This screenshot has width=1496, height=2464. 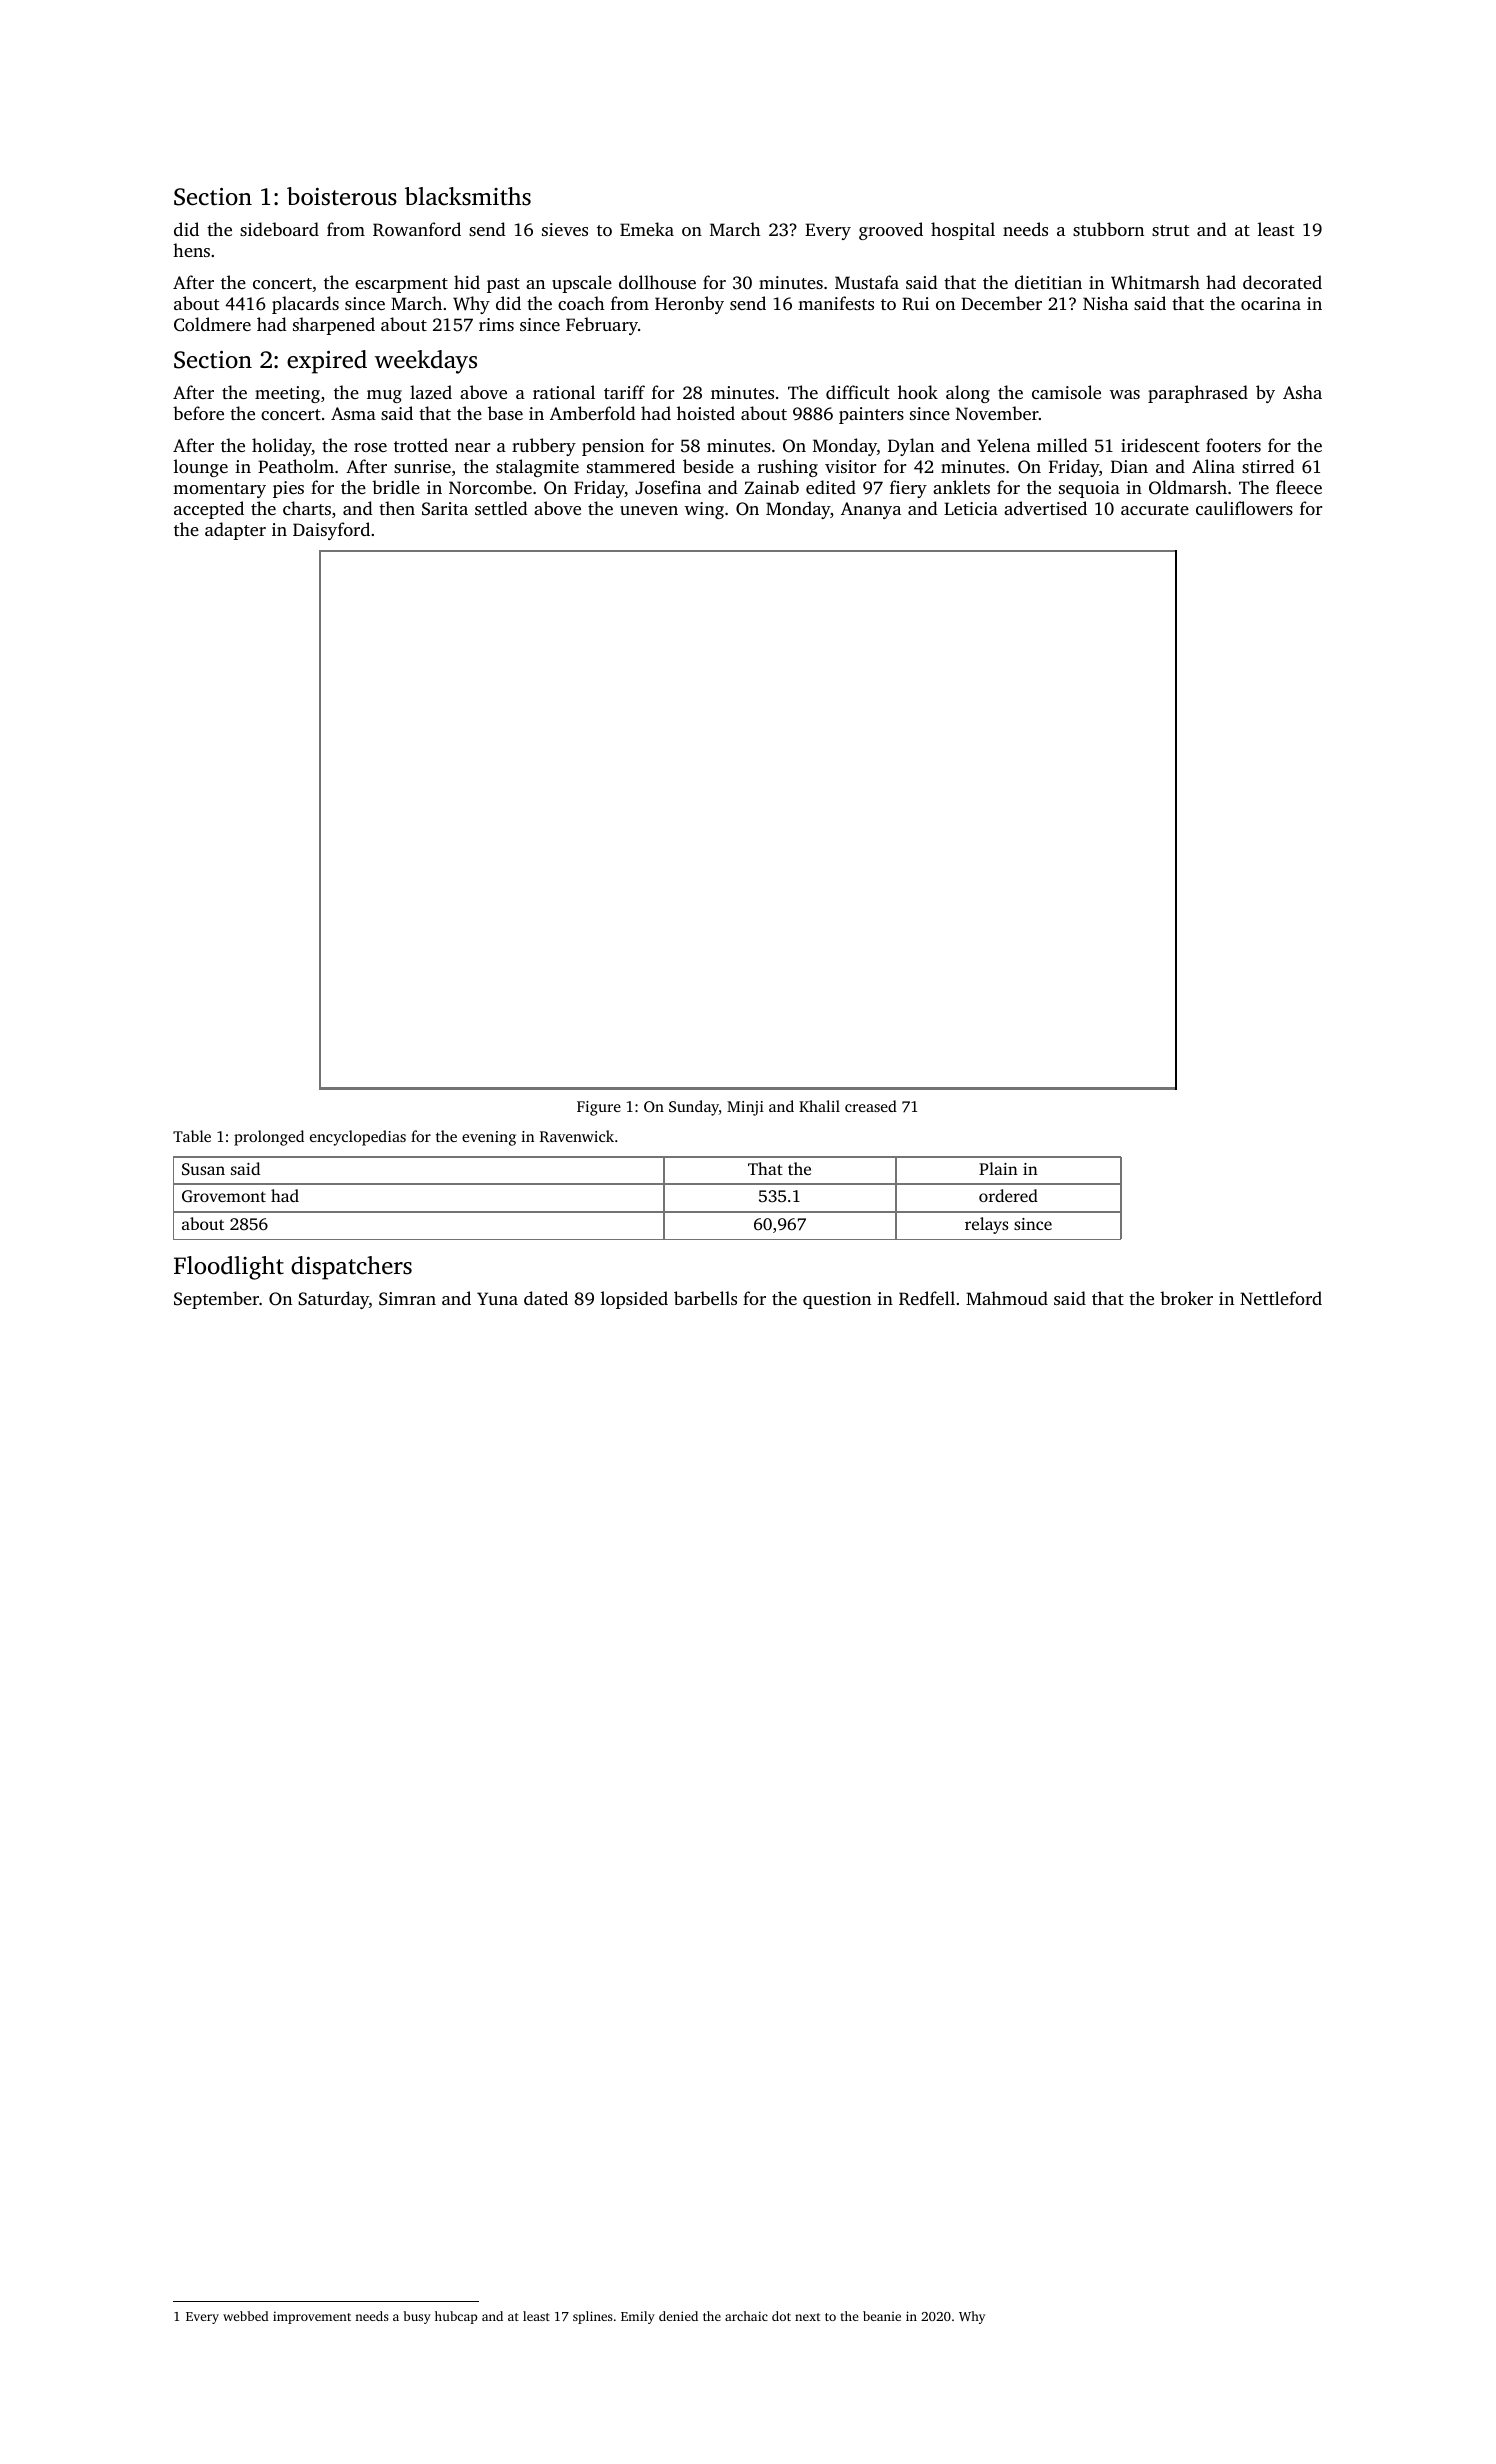 I want to click on beanie, so click(x=882, y=2316).
